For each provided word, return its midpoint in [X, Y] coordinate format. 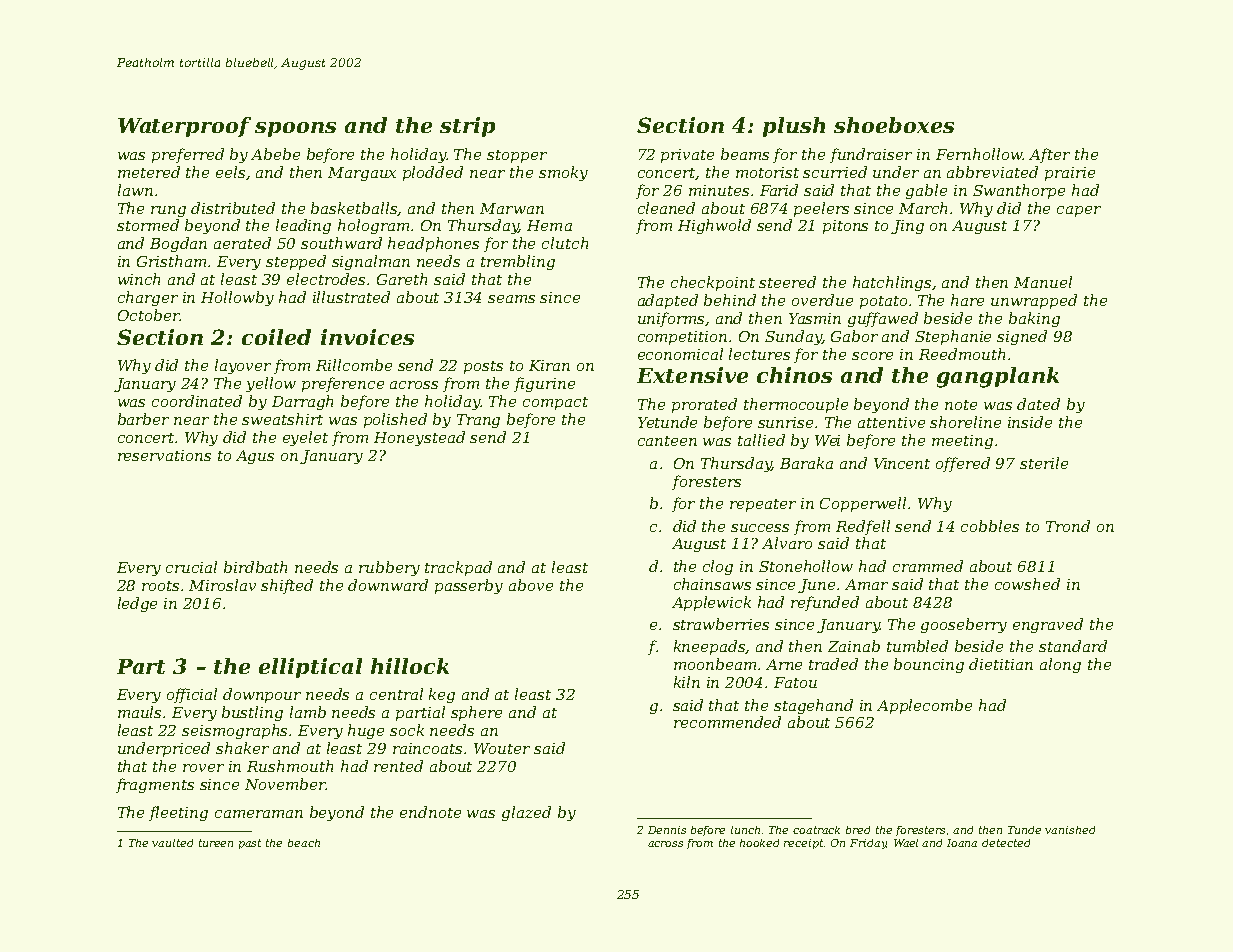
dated [1038, 404]
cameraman [259, 814]
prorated [704, 405]
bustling [252, 713]
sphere [476, 713]
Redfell [863, 527]
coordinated [197, 401]
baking [1034, 319]
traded [833, 664]
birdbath [255, 567]
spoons [295, 129]
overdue [822, 300]
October [149, 315]
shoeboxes [894, 125]
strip [467, 127]
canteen [667, 441]
